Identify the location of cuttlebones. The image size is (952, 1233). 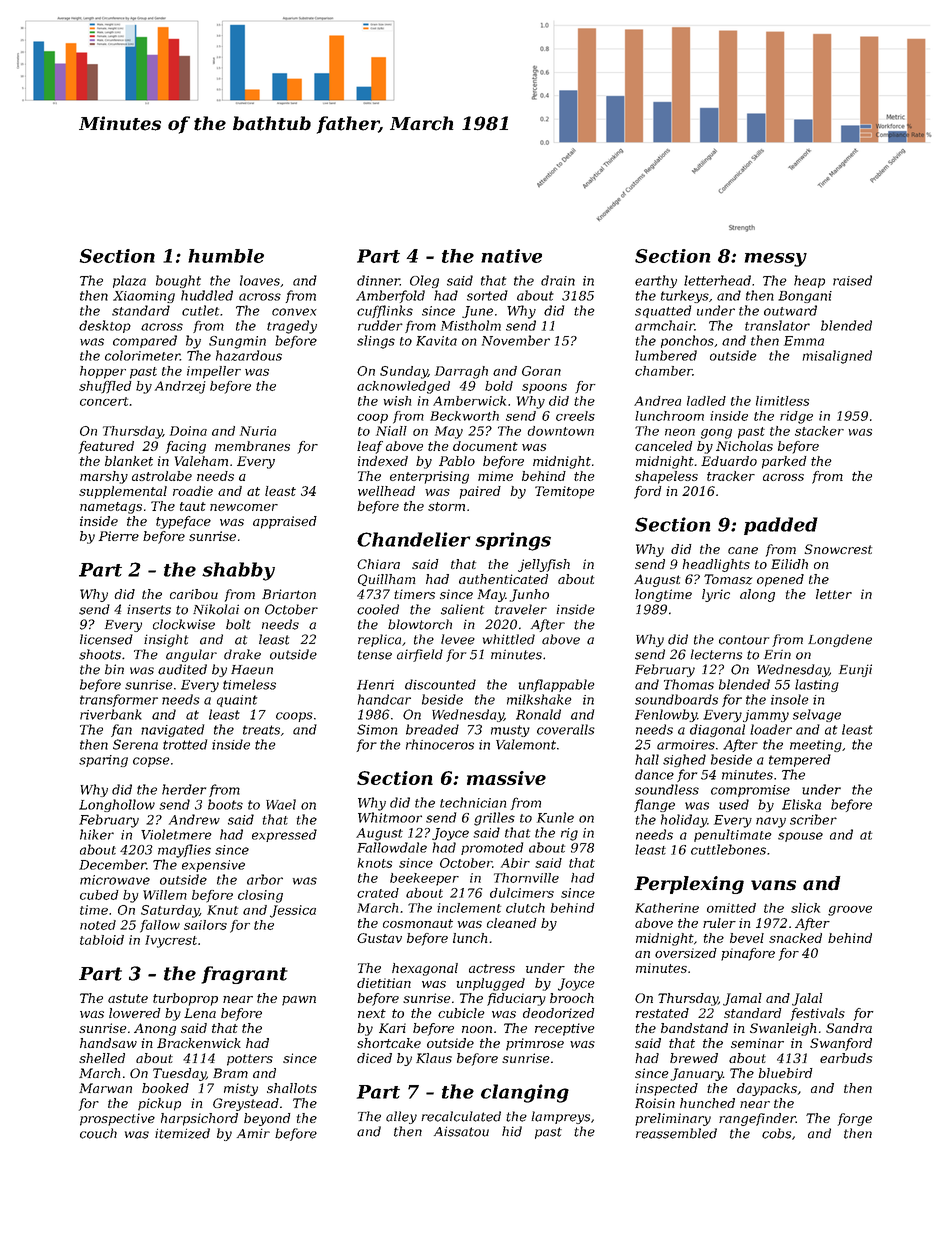
(728, 849).
